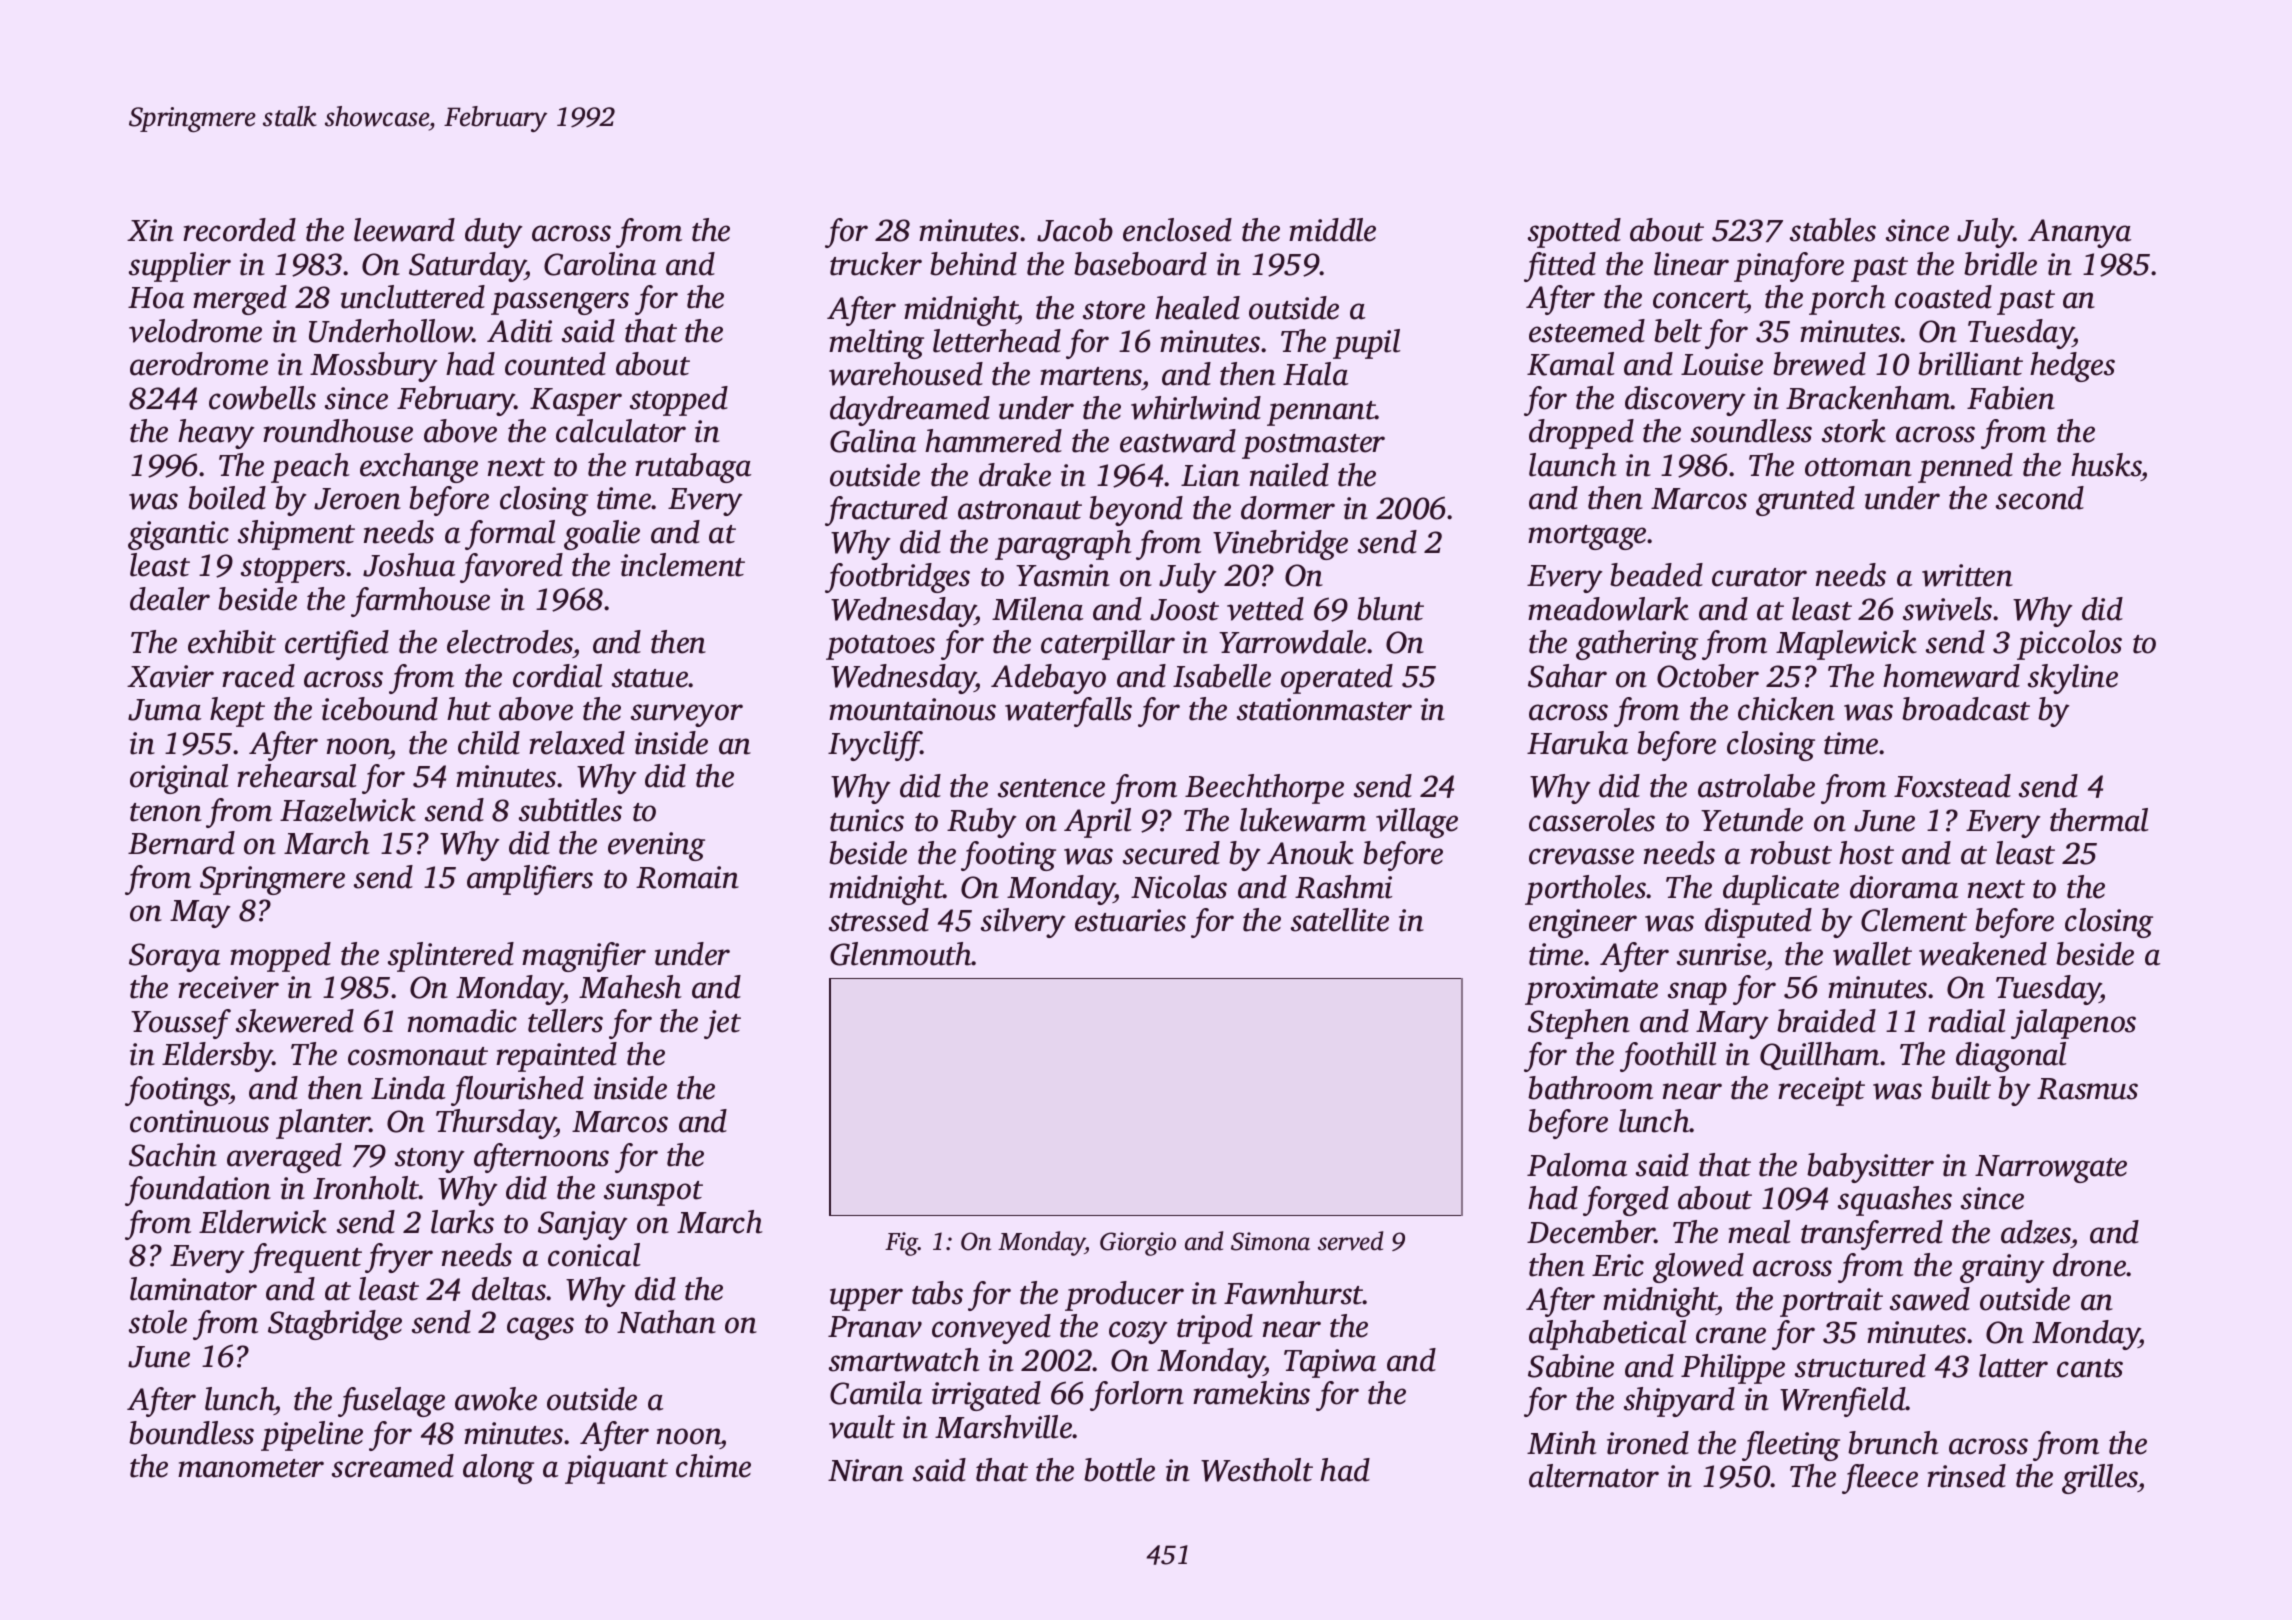 The width and height of the page is (2292, 1620). I want to click on stopped, so click(679, 401).
